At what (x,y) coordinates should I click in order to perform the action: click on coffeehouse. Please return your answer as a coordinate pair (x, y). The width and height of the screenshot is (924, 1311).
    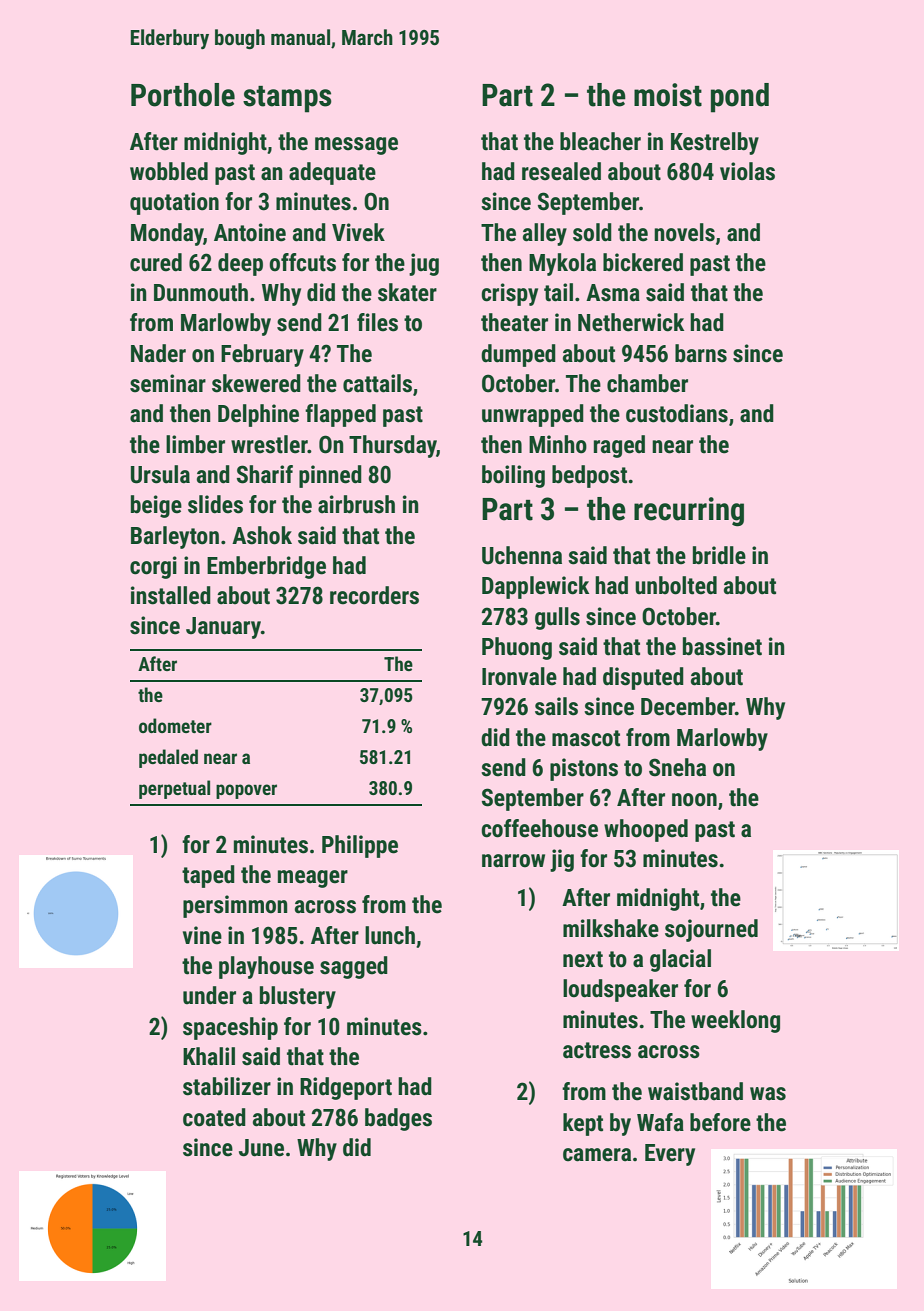
    Looking at the image, I should click on (539, 828).
